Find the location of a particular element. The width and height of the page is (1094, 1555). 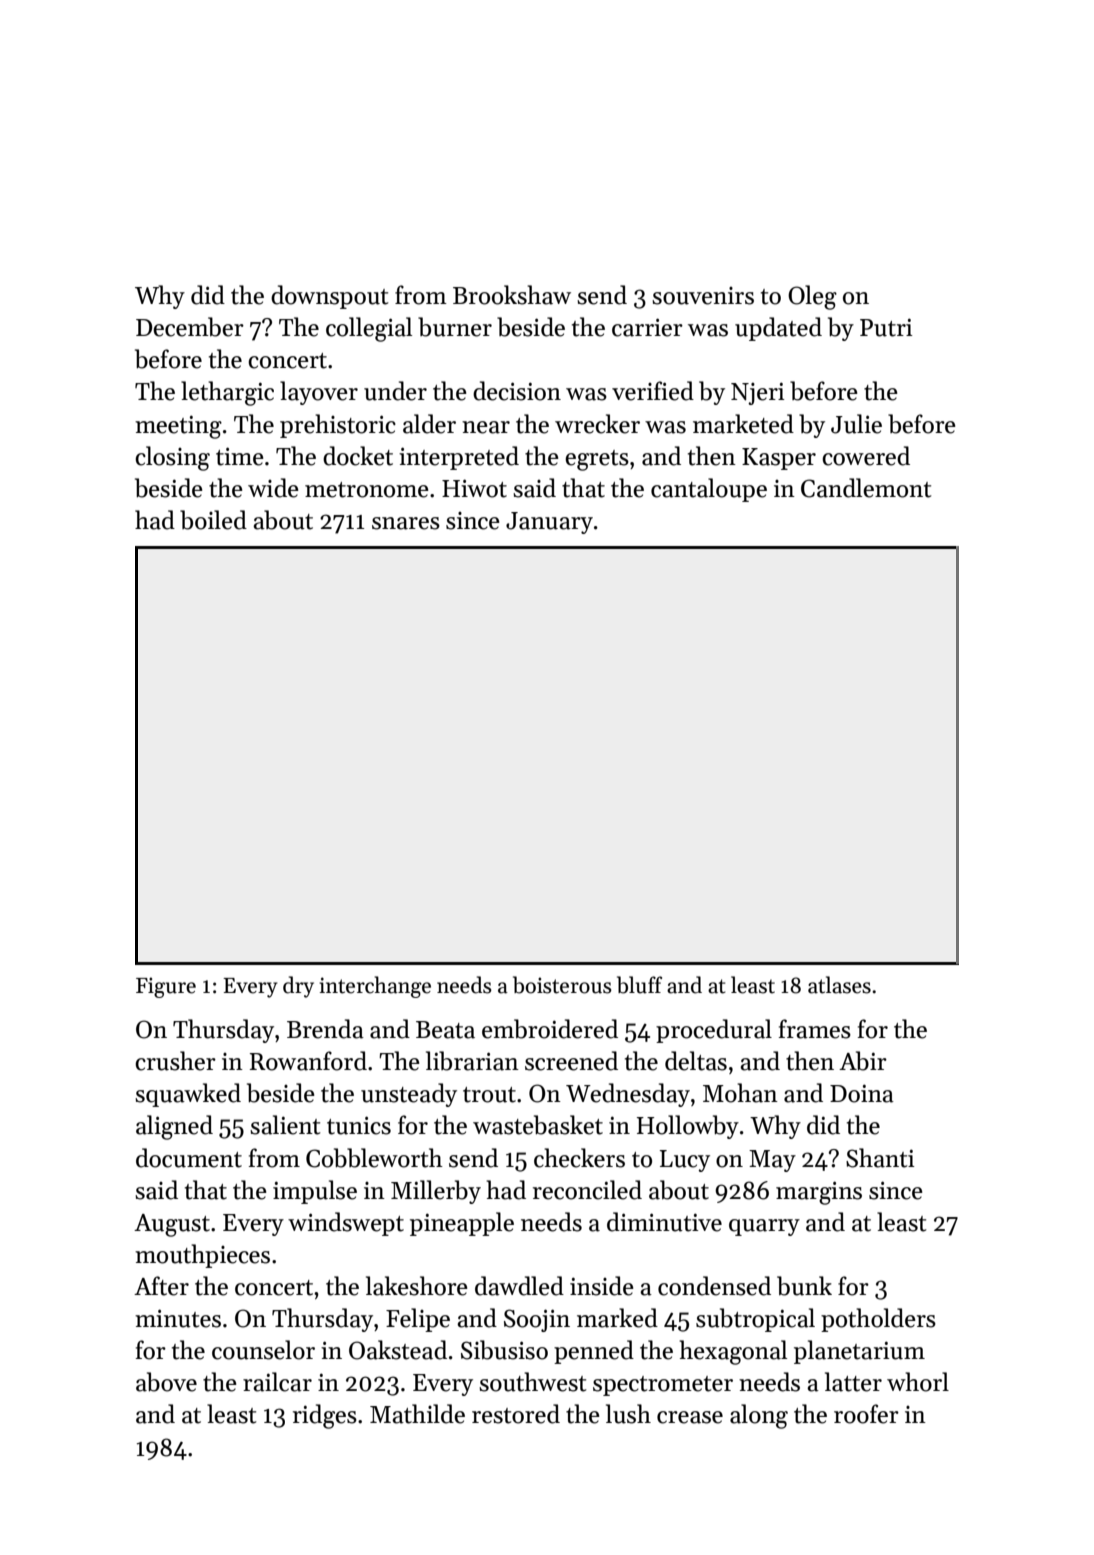

above is located at coordinates (166, 1382).
